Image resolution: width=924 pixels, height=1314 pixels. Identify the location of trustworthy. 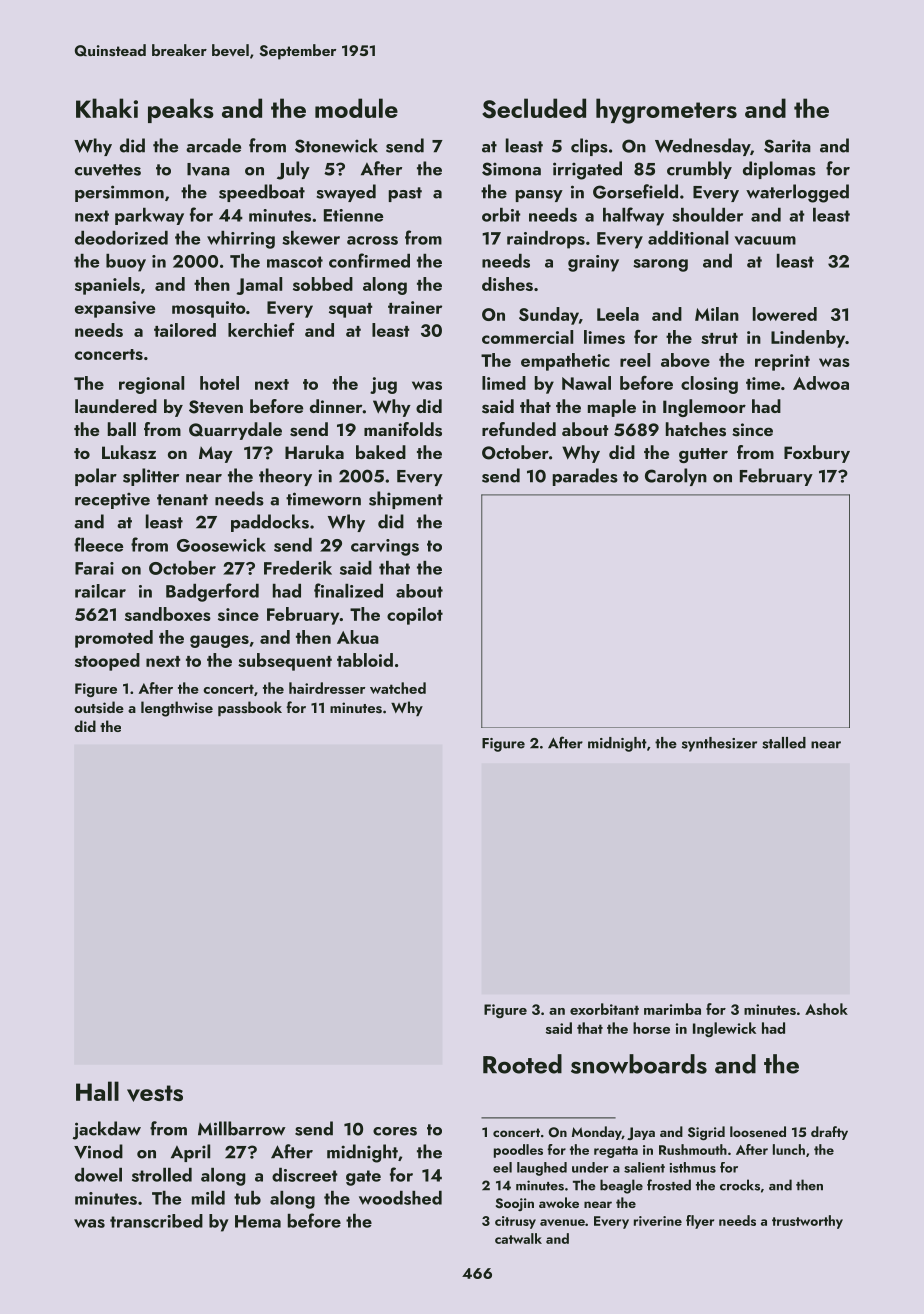
(807, 1222).
